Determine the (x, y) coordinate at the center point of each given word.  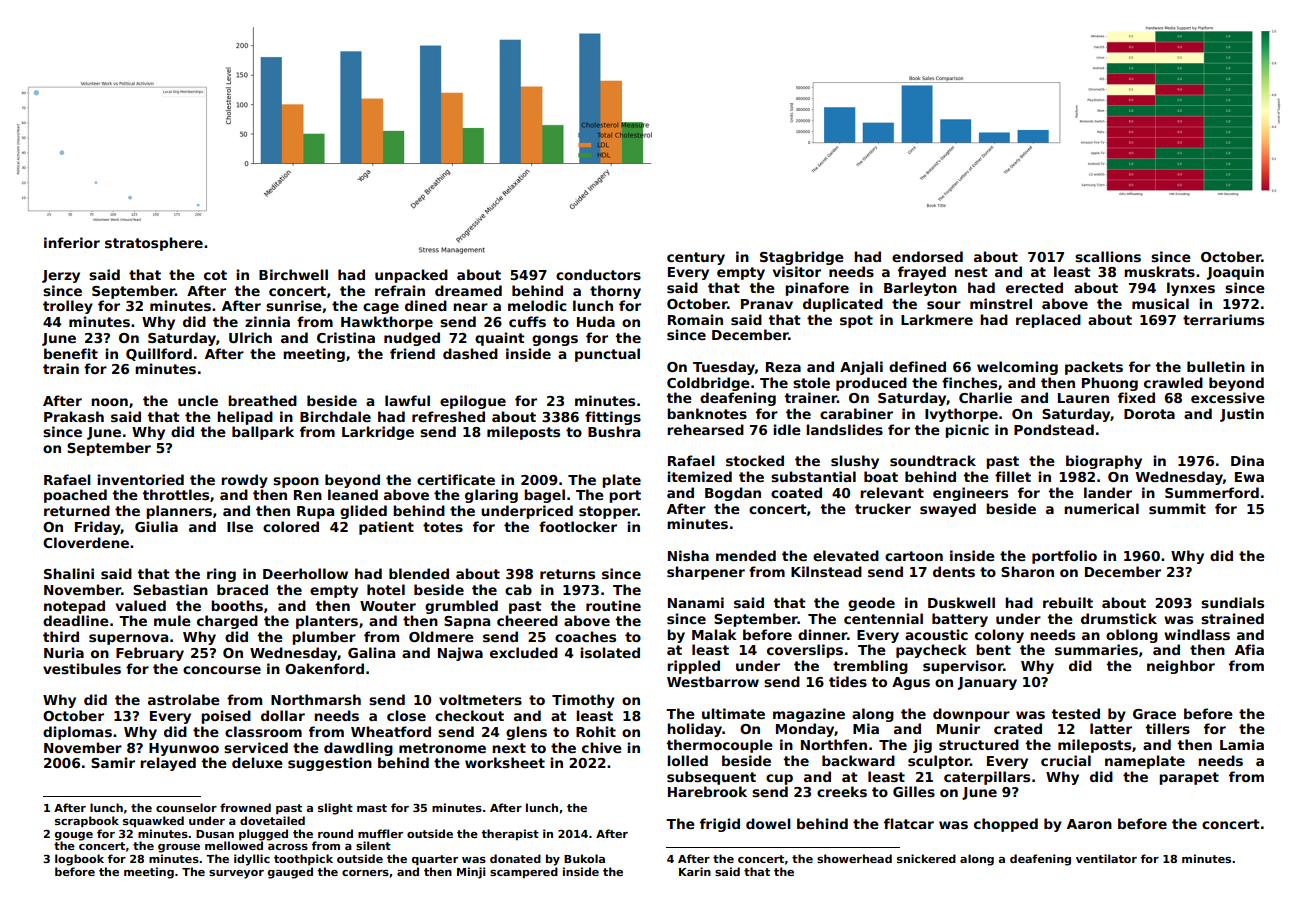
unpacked (411, 276)
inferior (72, 242)
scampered (524, 872)
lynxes (1191, 289)
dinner (822, 634)
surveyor (236, 874)
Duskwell (961, 602)
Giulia (156, 526)
